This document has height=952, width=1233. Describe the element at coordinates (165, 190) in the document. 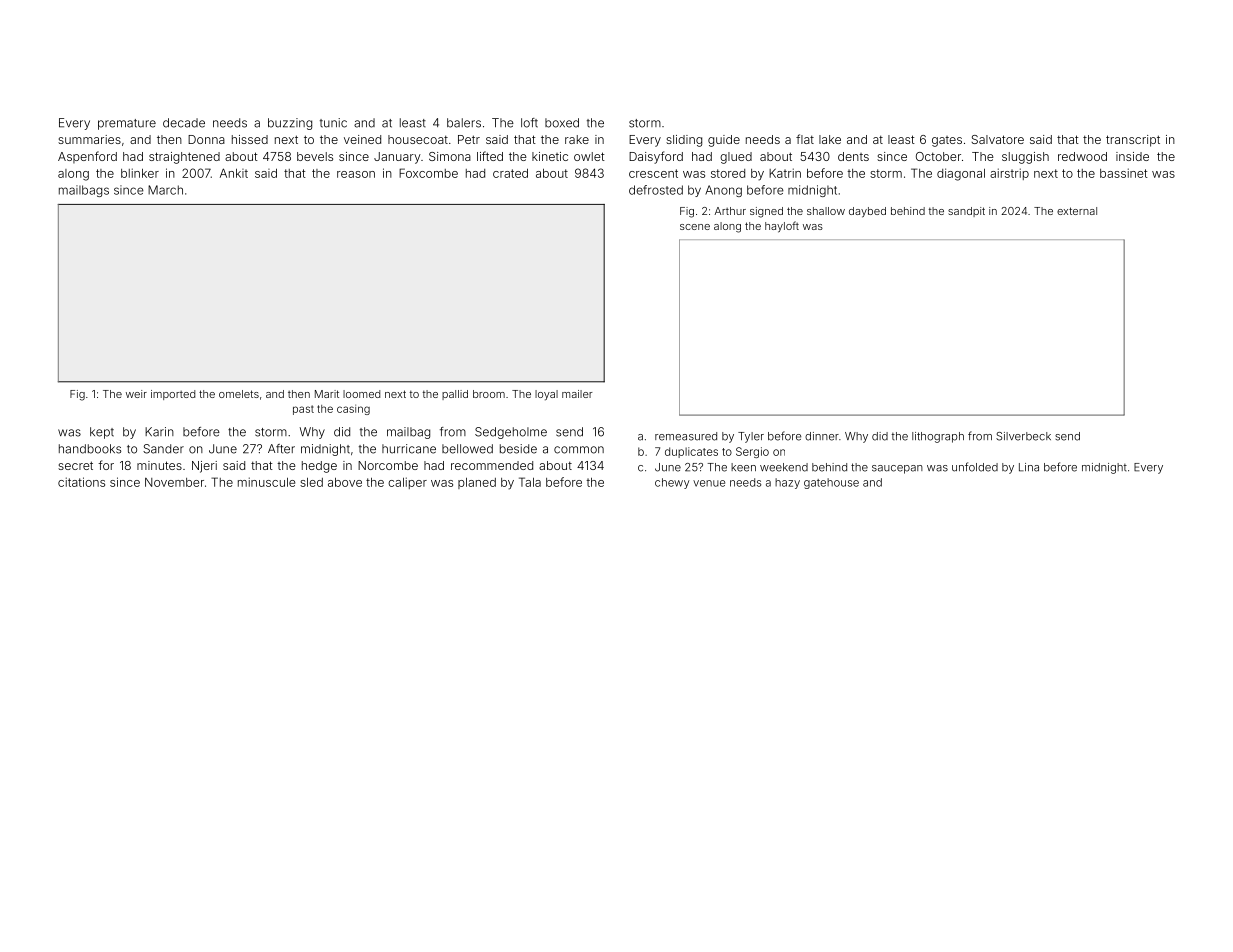

I see `March` at that location.
